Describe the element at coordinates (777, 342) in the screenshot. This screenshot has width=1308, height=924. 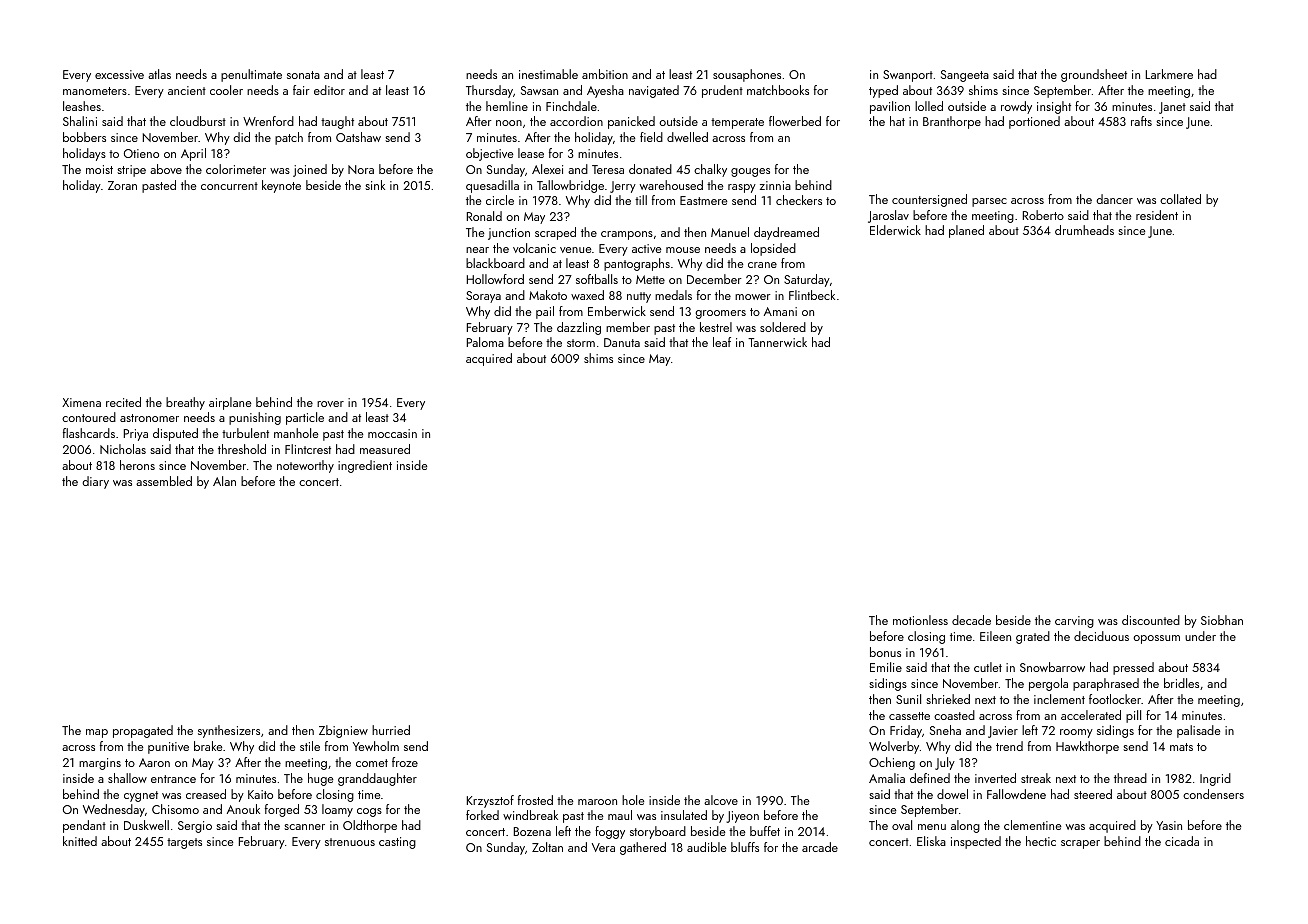
I see `Tannerwick` at that location.
